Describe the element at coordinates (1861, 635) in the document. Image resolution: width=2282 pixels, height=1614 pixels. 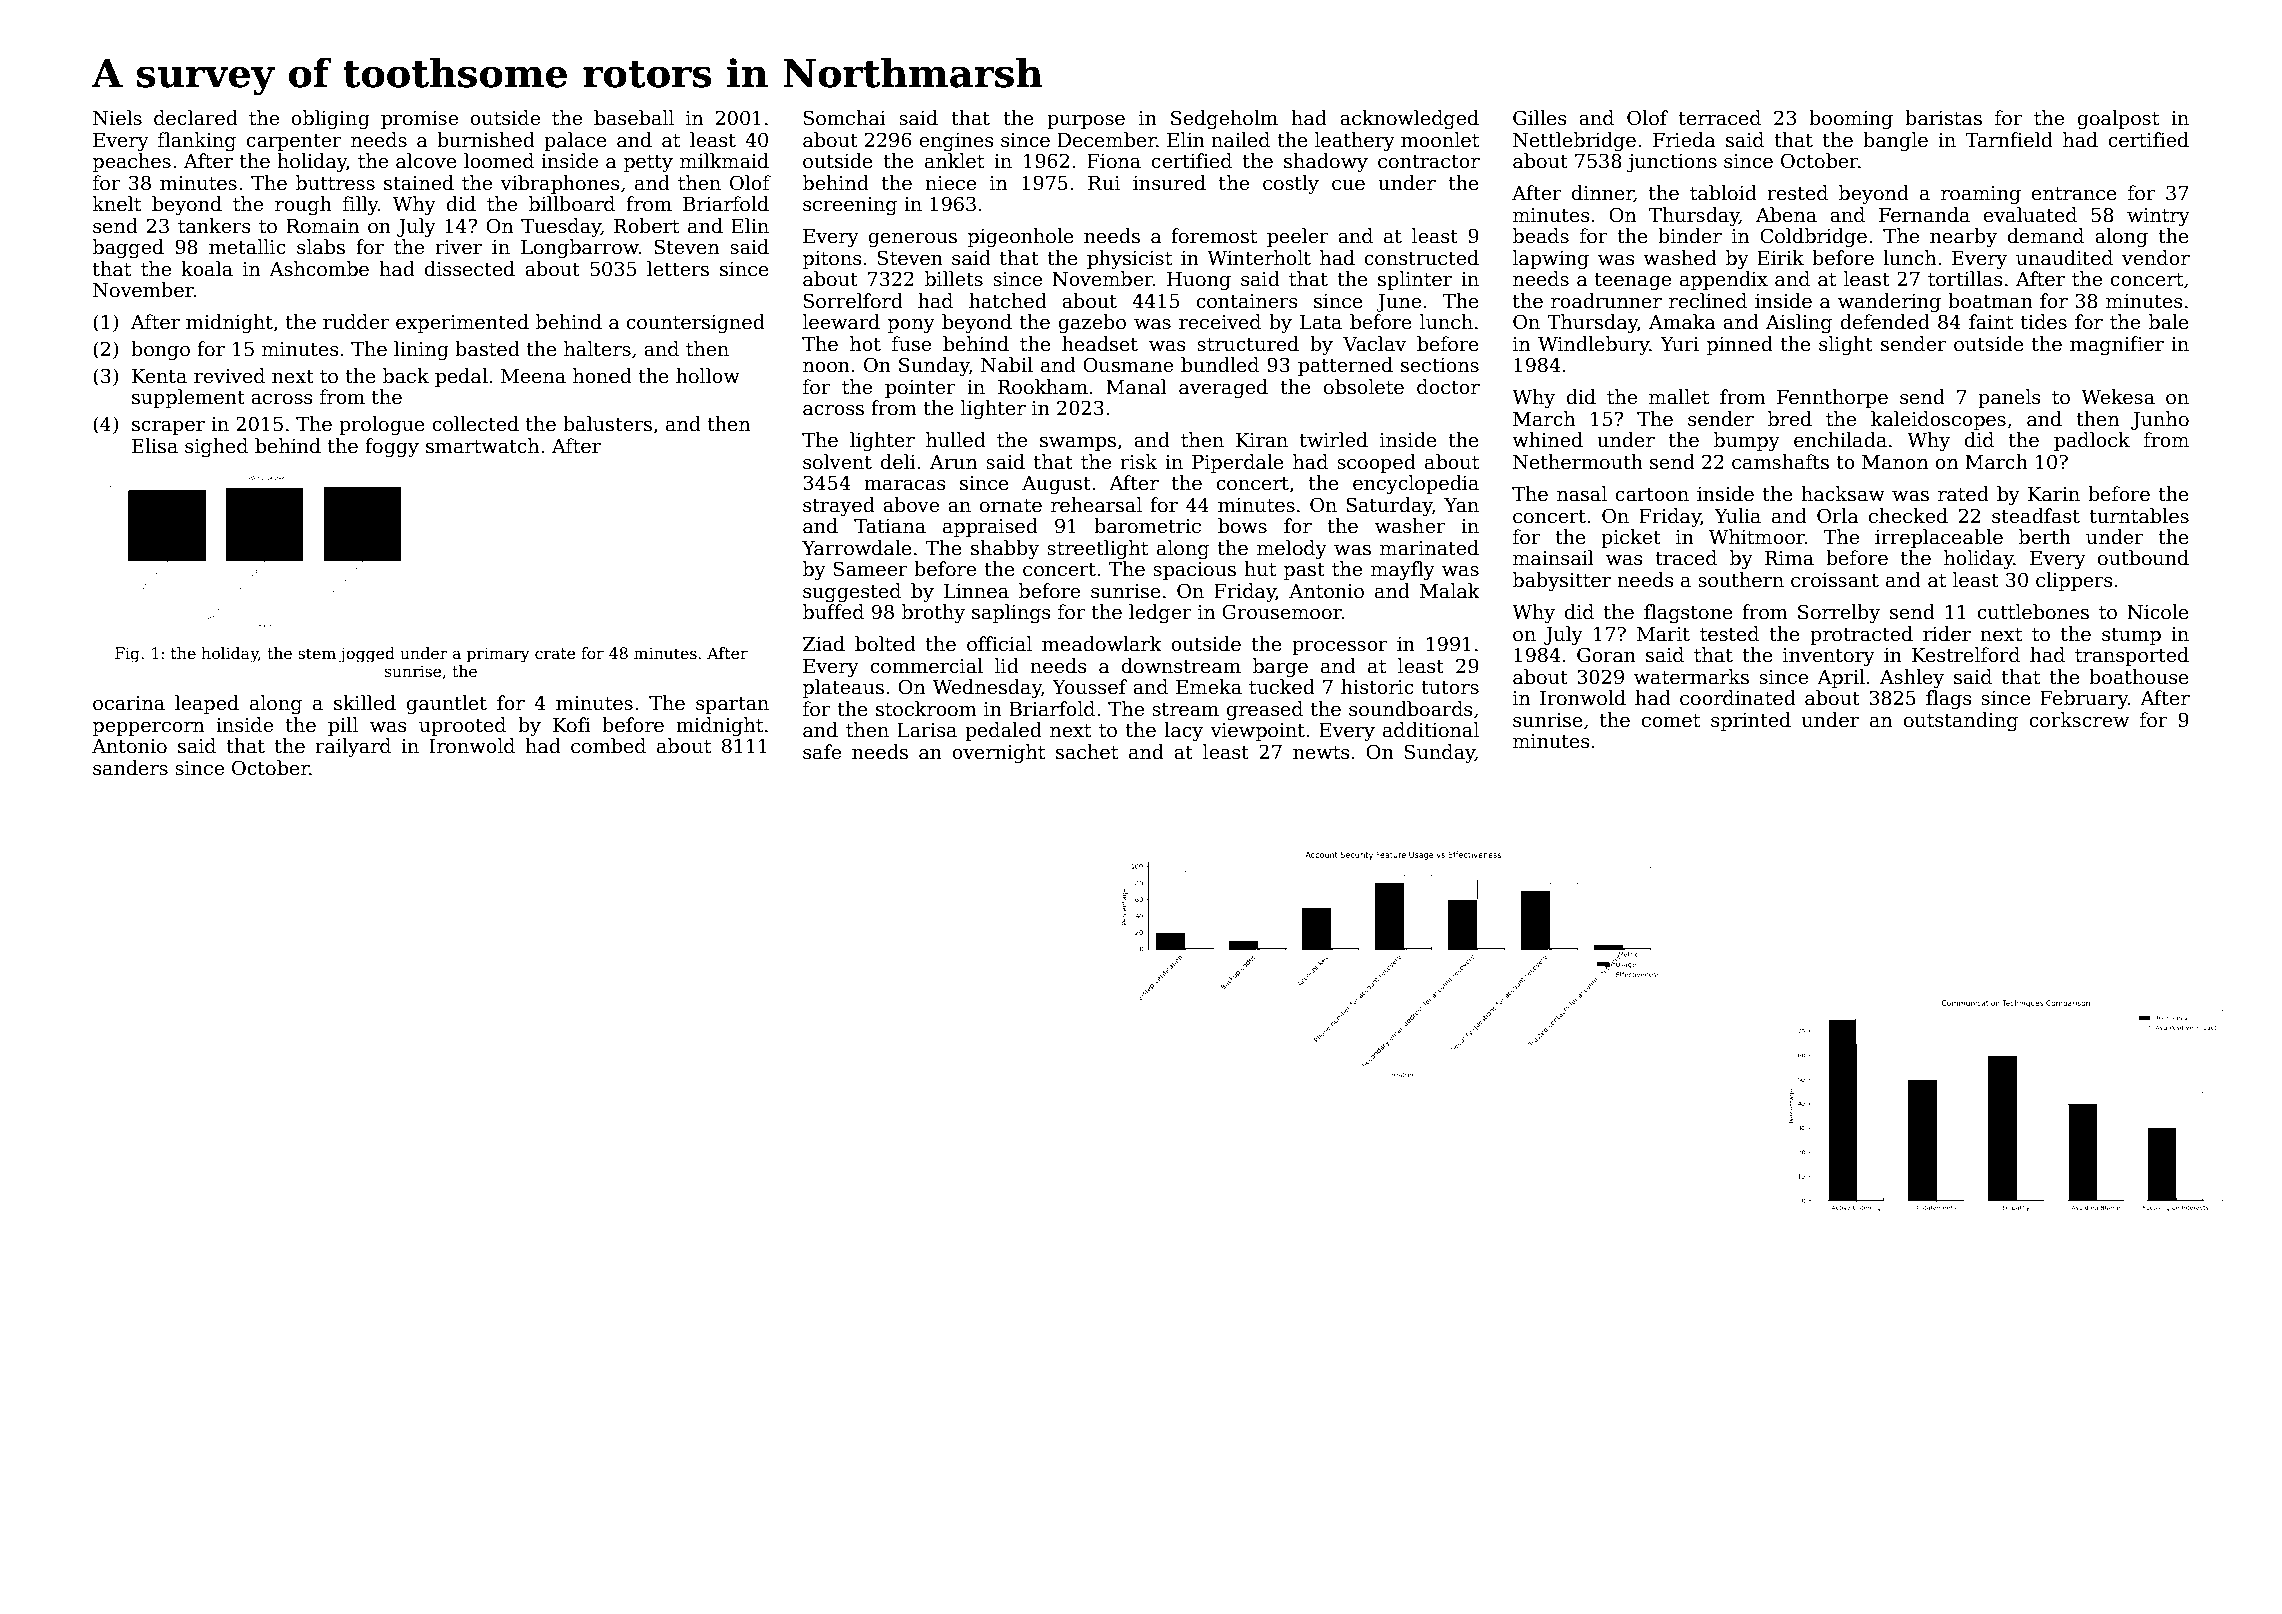
I see `protracted` at that location.
